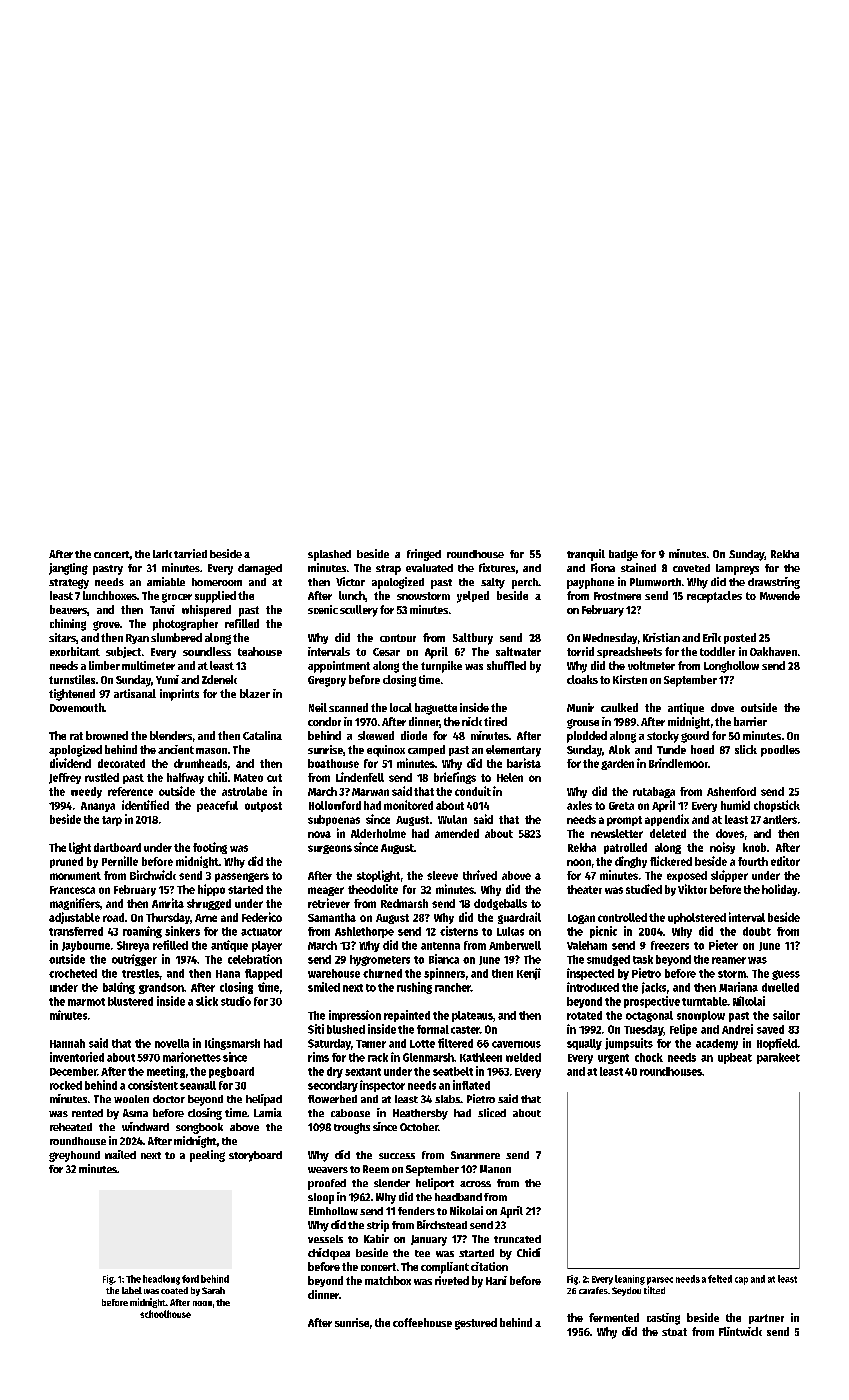 The image size is (849, 1400). What do you see at coordinates (348, 707) in the screenshot?
I see `scanned` at bounding box center [348, 707].
